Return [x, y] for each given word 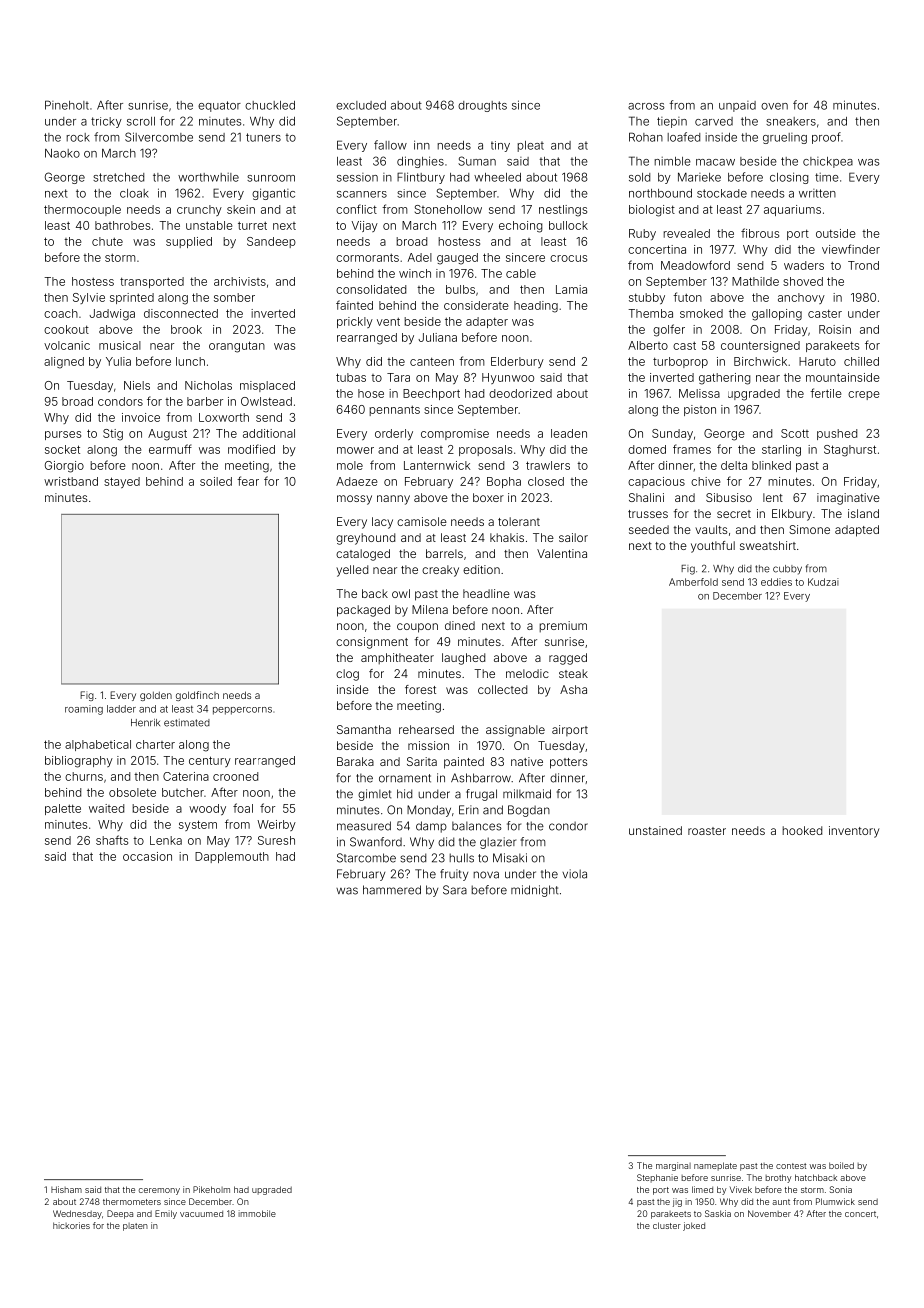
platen [135, 1227]
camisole [422, 521]
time [827, 177]
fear [248, 481]
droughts [482, 106]
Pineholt [67, 105]
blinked [771, 465]
